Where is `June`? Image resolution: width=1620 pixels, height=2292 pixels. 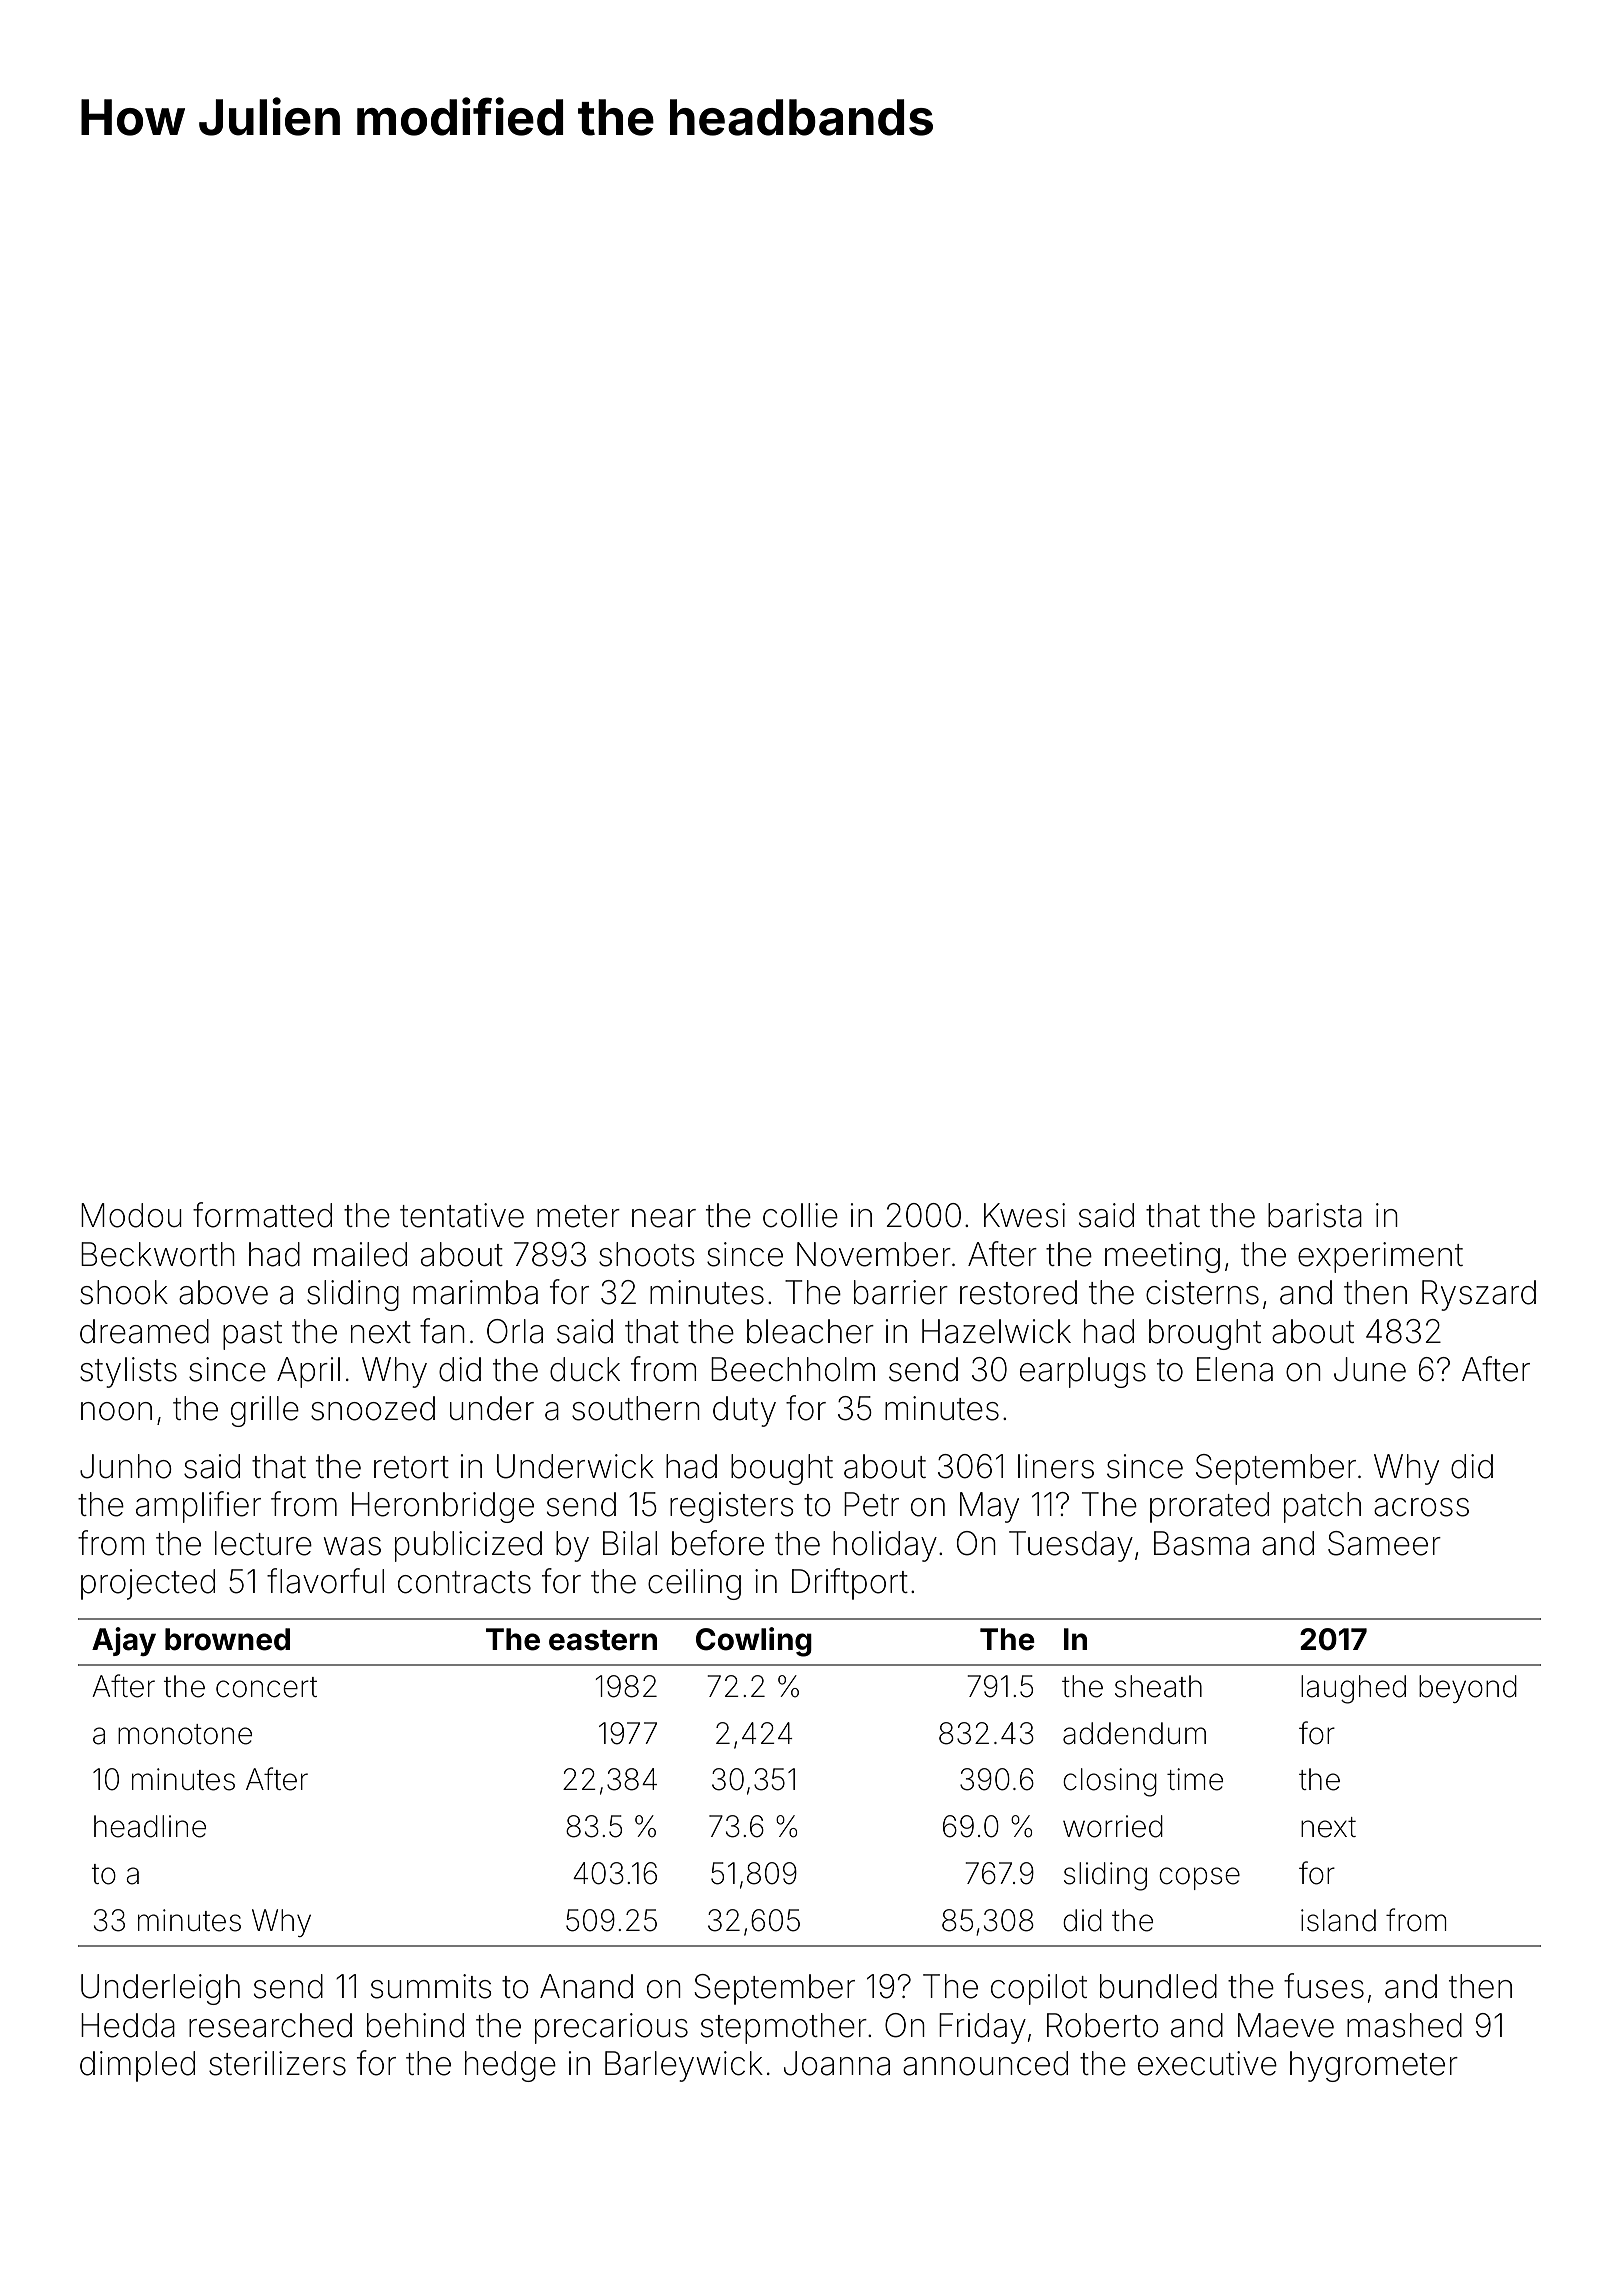 June is located at coordinates (1370, 1369).
